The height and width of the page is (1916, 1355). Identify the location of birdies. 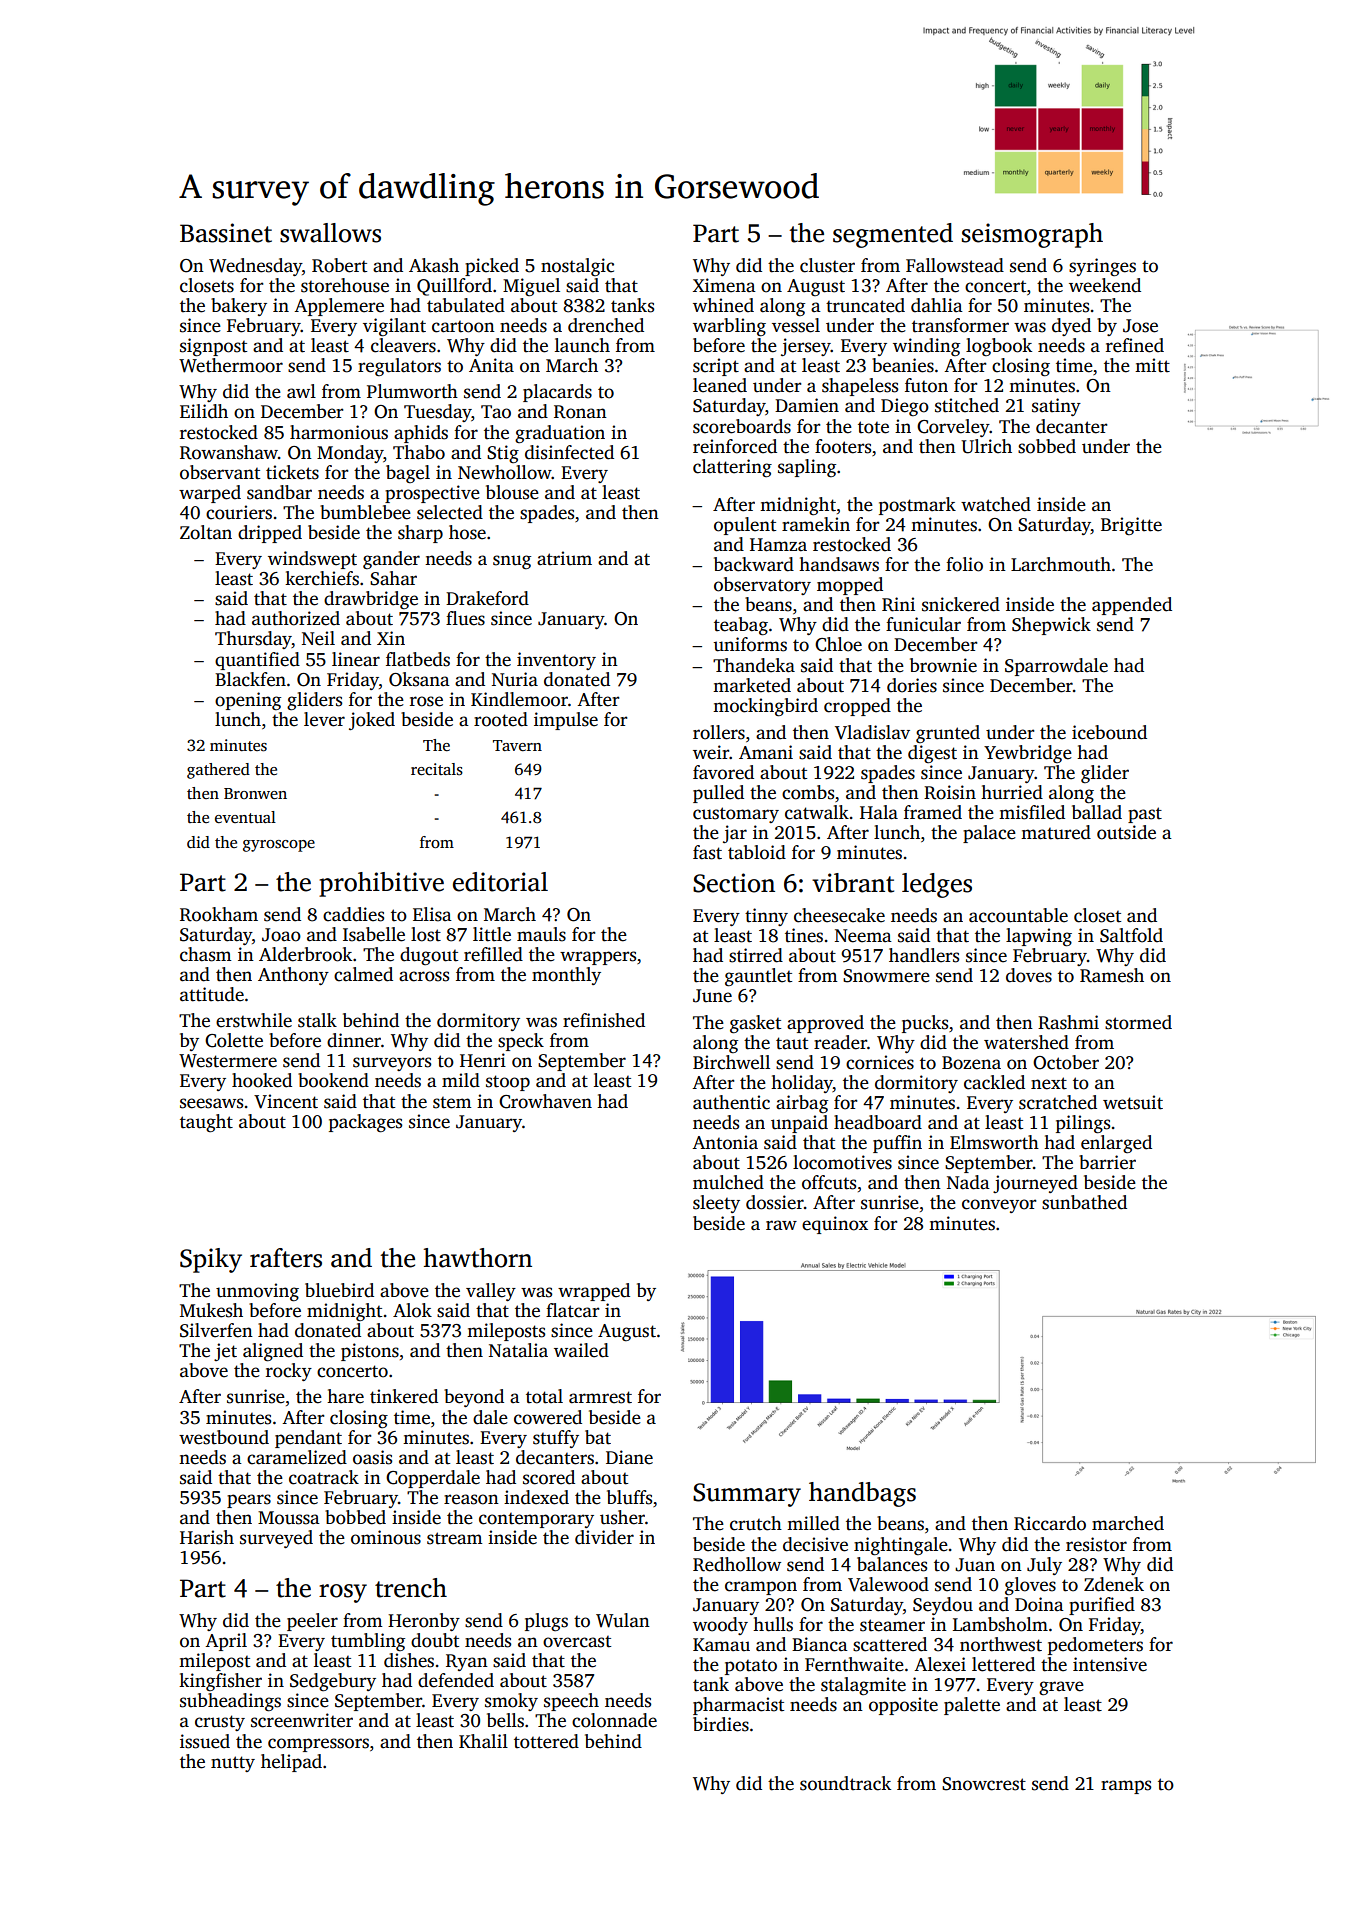
(721, 1724).
